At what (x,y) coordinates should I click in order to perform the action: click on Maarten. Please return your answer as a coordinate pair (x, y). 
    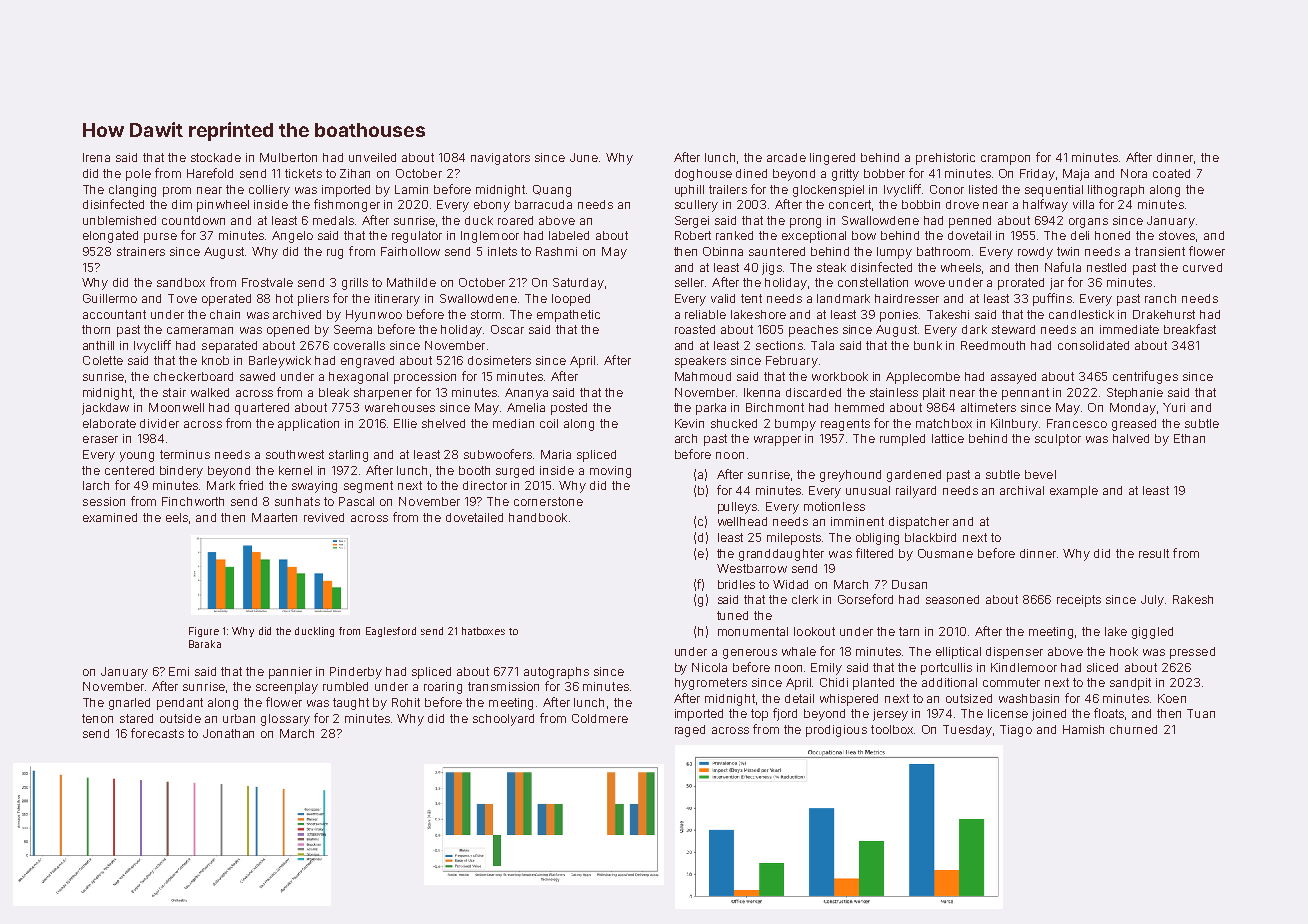
    Looking at the image, I should click on (274, 517).
